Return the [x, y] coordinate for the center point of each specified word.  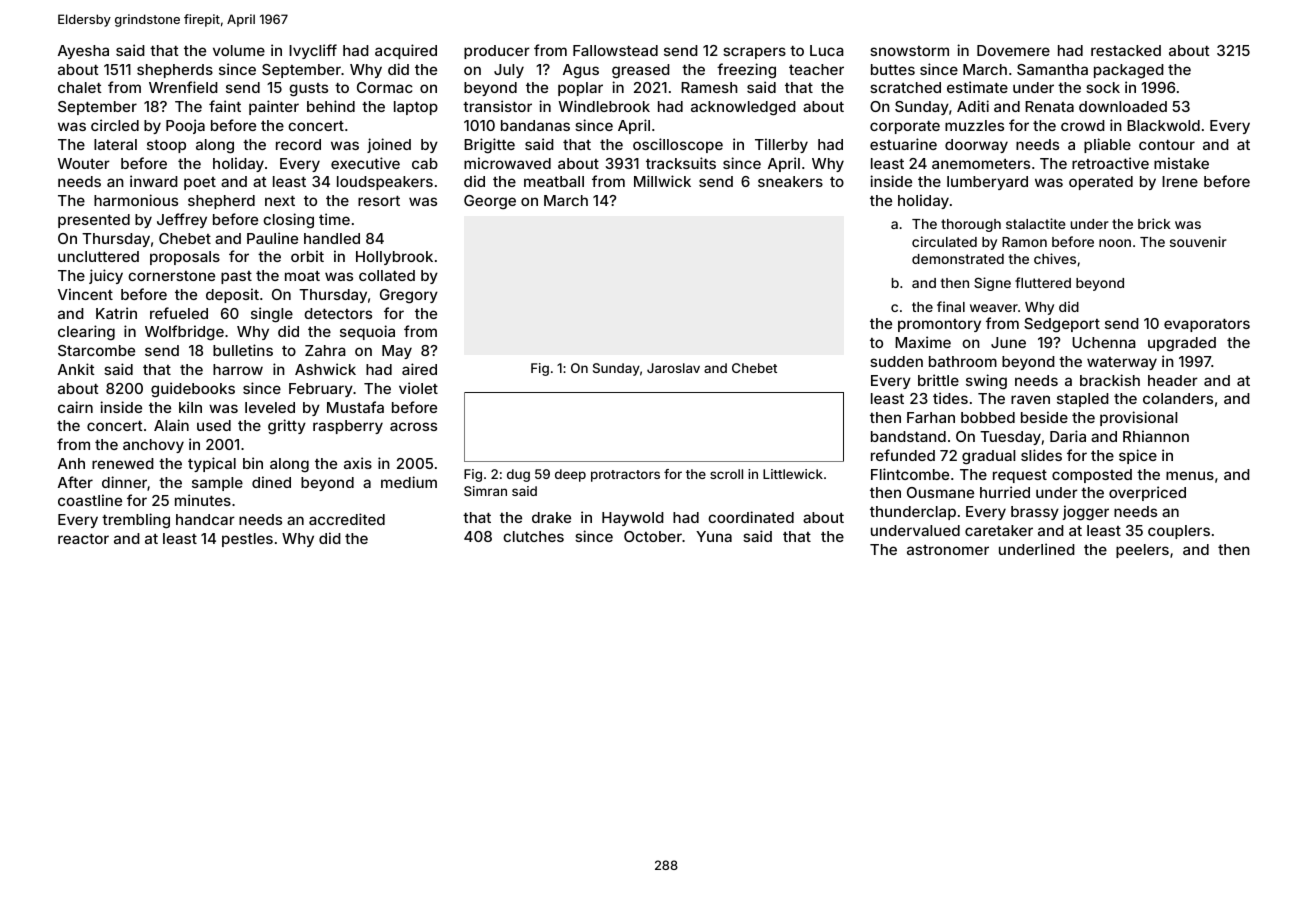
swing [986, 381]
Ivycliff [313, 51]
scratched [905, 87]
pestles [247, 540]
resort [379, 201]
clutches [533, 536]
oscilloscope [678, 145]
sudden [896, 361]
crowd [1083, 125]
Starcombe [96, 350]
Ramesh [709, 87]
